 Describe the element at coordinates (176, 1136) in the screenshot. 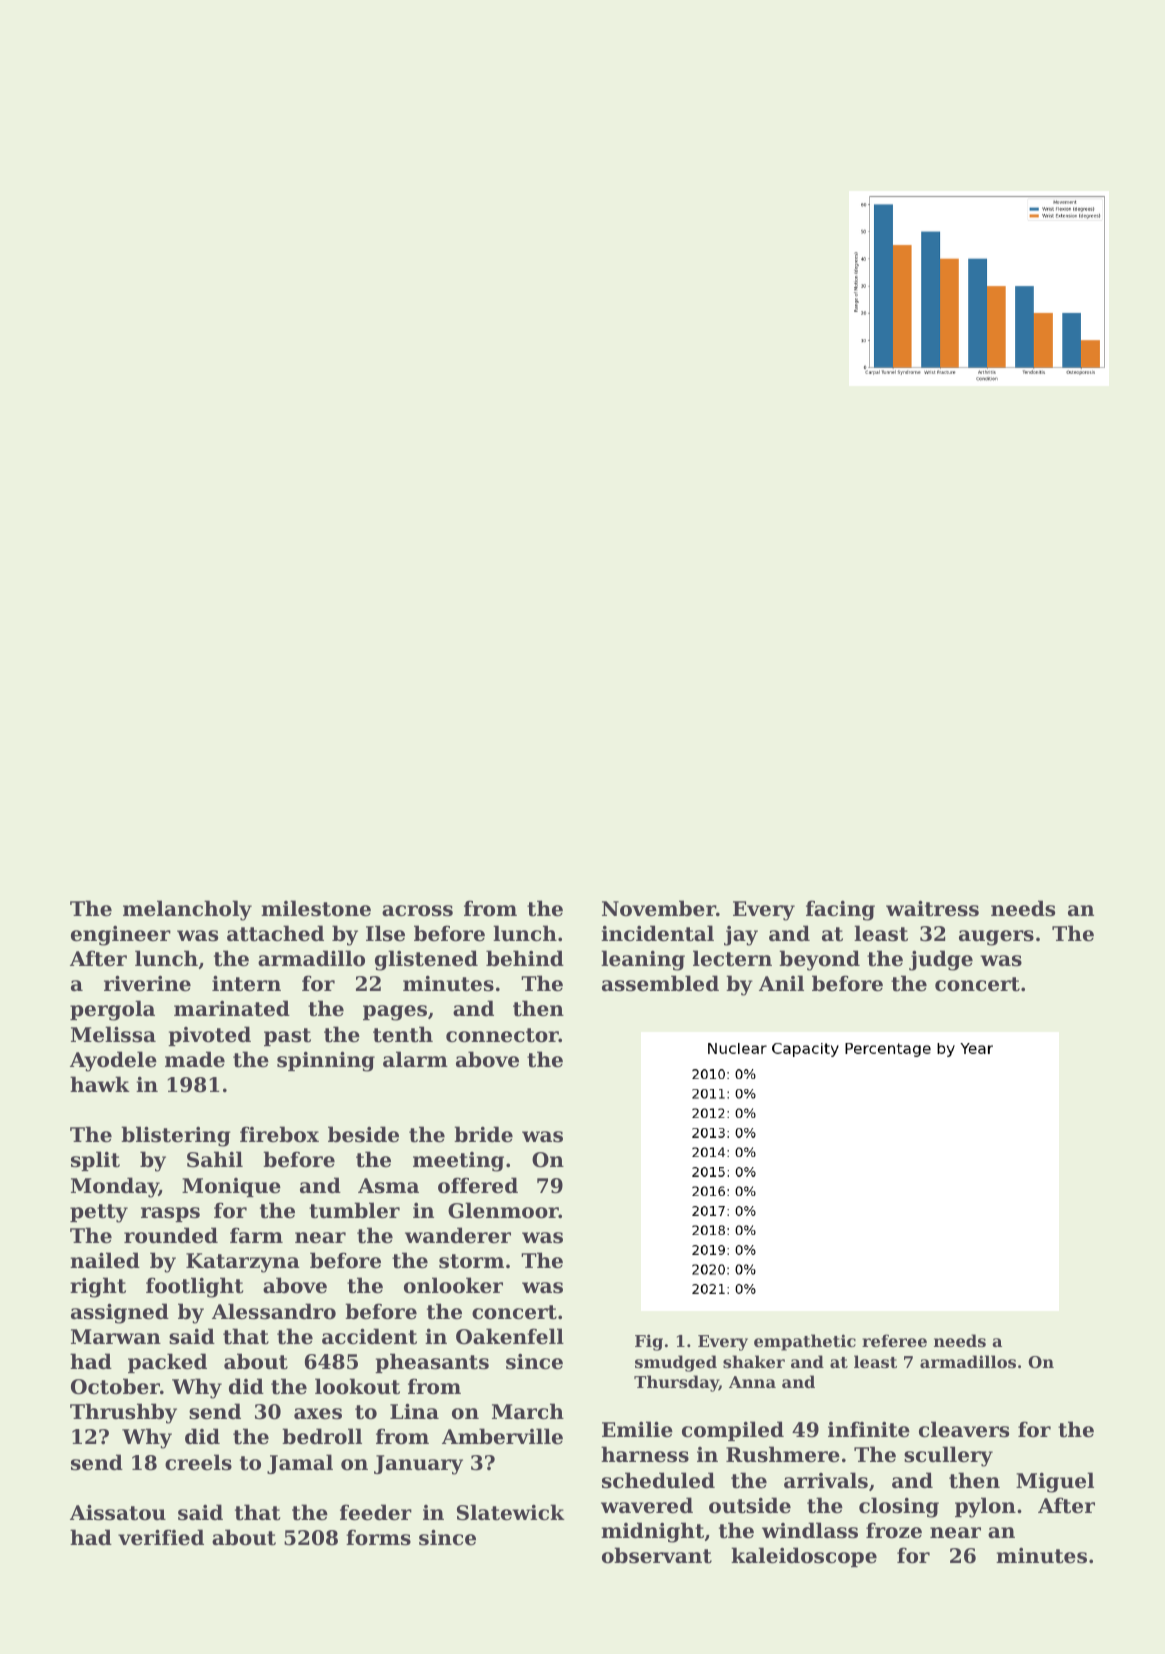

I see `blistering` at that location.
